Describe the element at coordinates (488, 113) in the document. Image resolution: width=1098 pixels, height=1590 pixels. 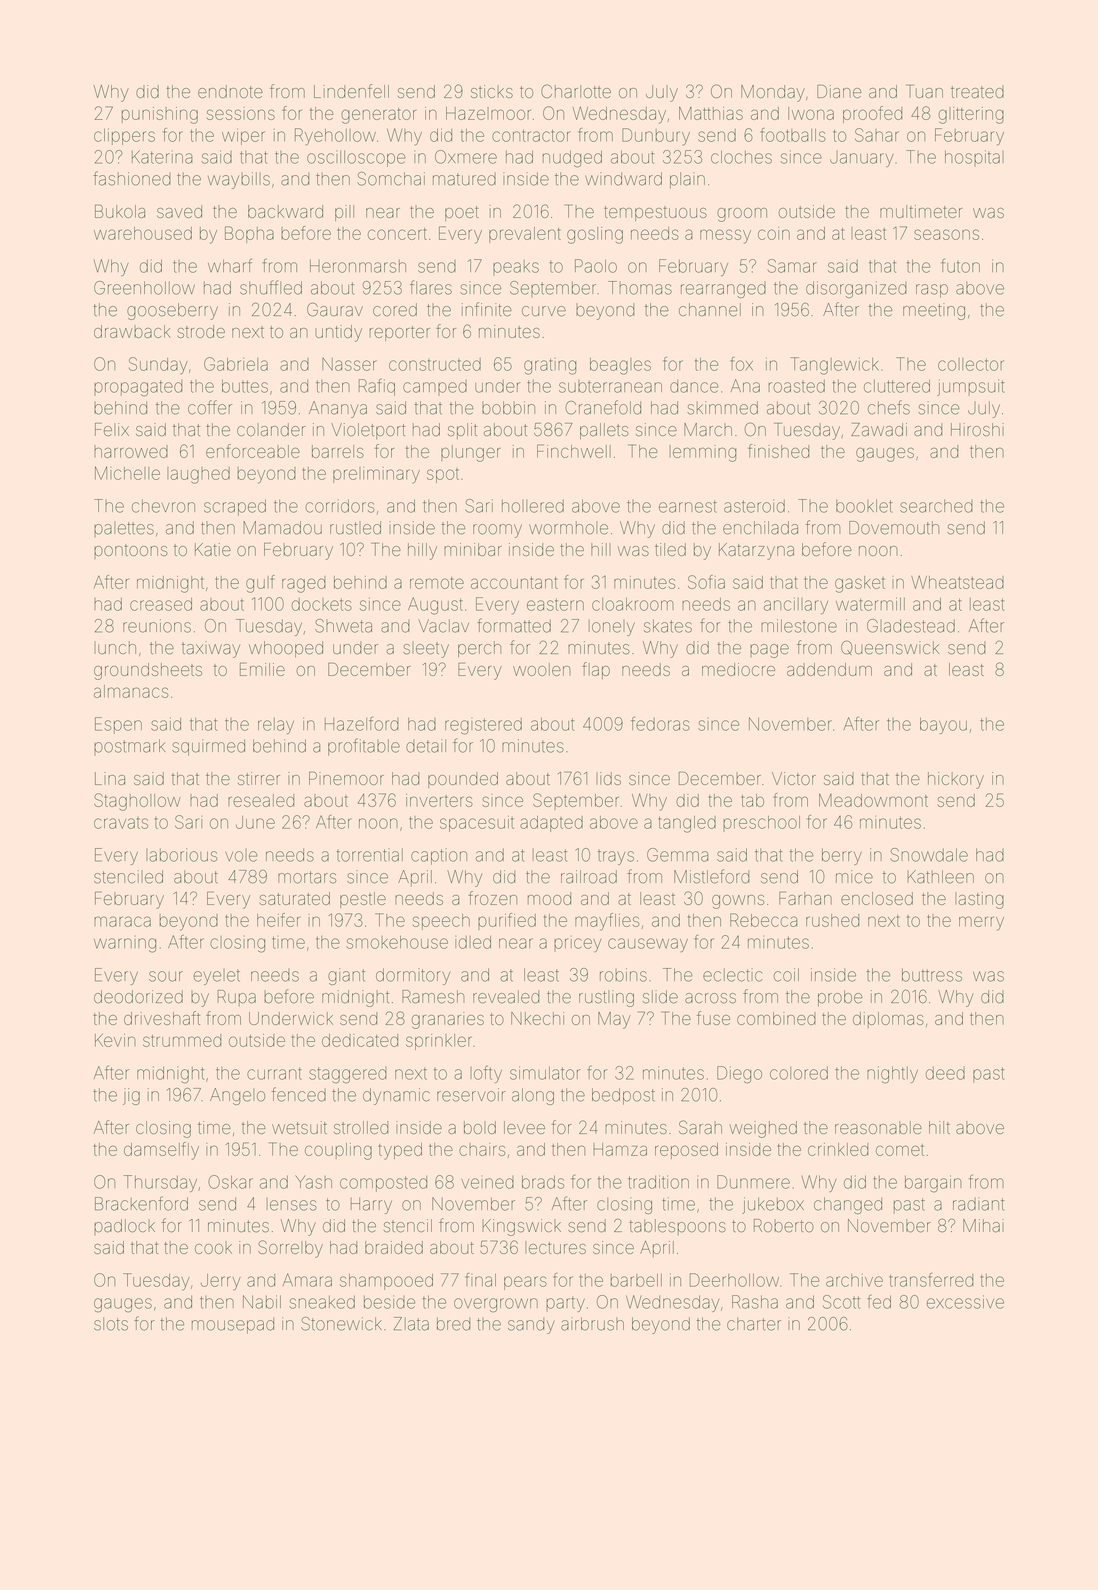
I see `Hazelmoor` at that location.
